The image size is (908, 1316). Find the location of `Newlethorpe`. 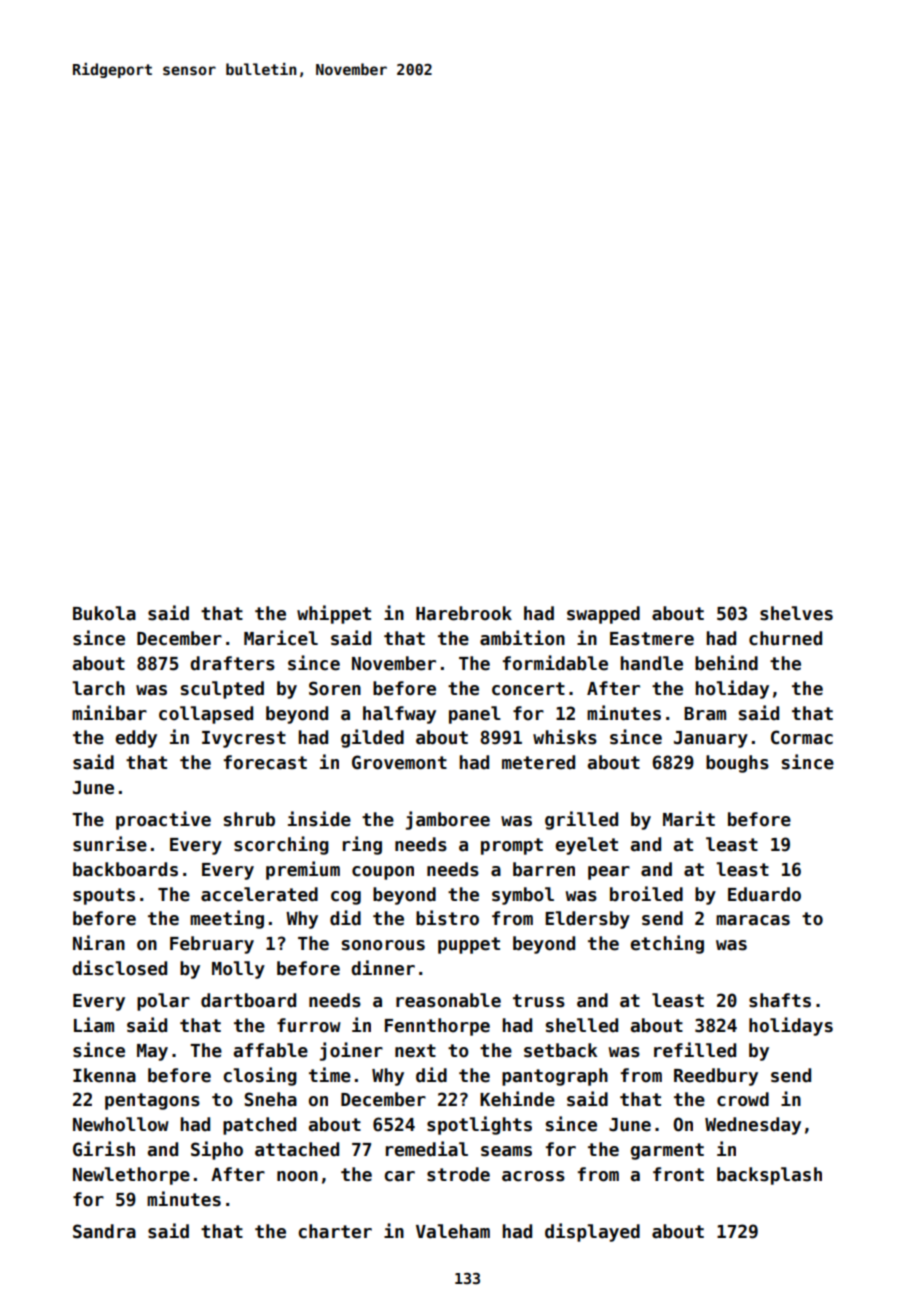

Newlethorpe is located at coordinates (131, 1176).
